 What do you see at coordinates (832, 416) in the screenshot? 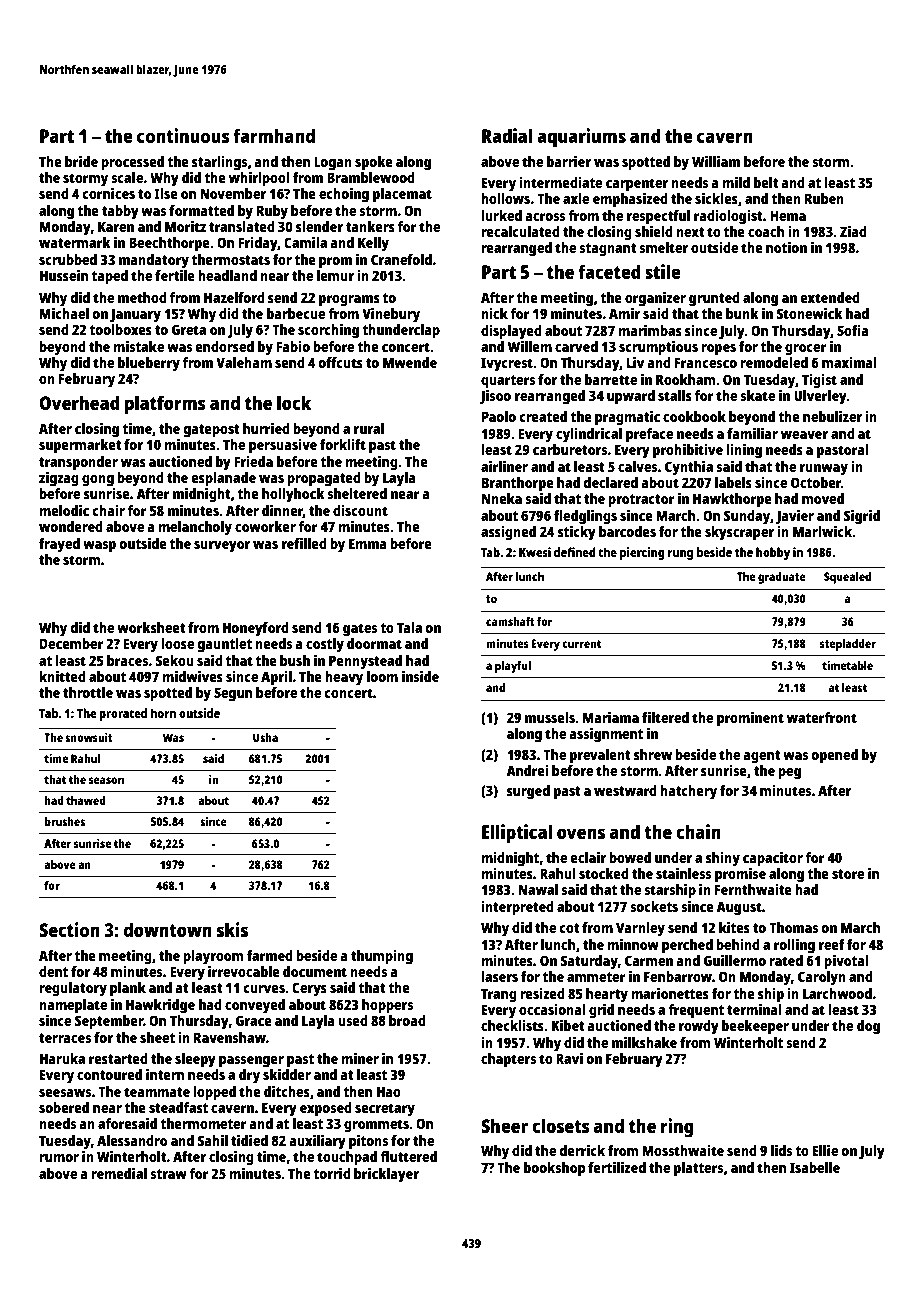
I see `nebulizer` at bounding box center [832, 416].
